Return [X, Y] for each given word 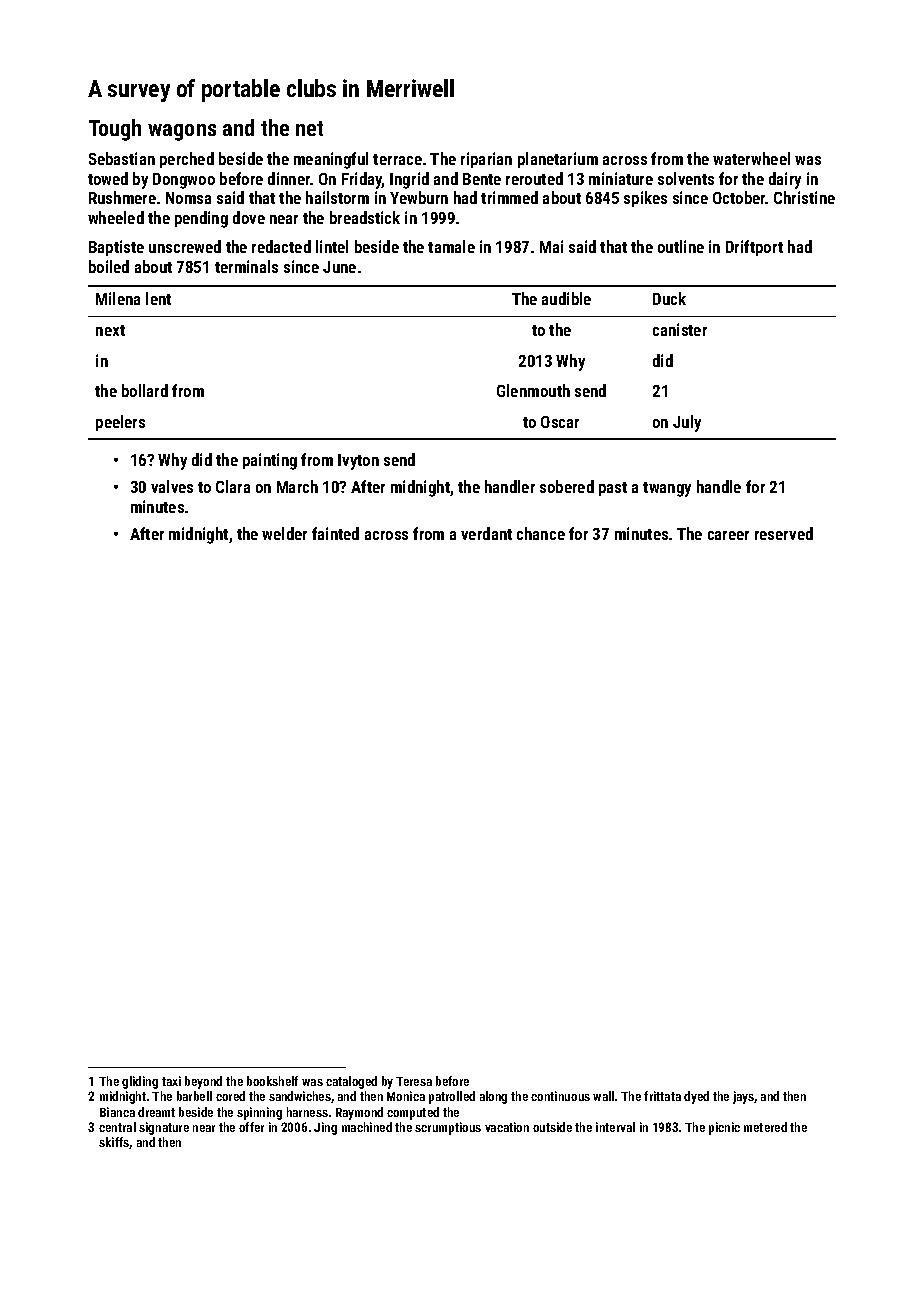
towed [108, 178]
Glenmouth [533, 390]
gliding [140, 1082]
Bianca [117, 1112]
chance [541, 533]
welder [284, 533]
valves [172, 486]
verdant [486, 533]
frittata [662, 1096]
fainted [335, 533]
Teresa [414, 1081]
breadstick [365, 217]
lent [158, 298]
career [728, 535]
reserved [784, 533]
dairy [785, 180]
